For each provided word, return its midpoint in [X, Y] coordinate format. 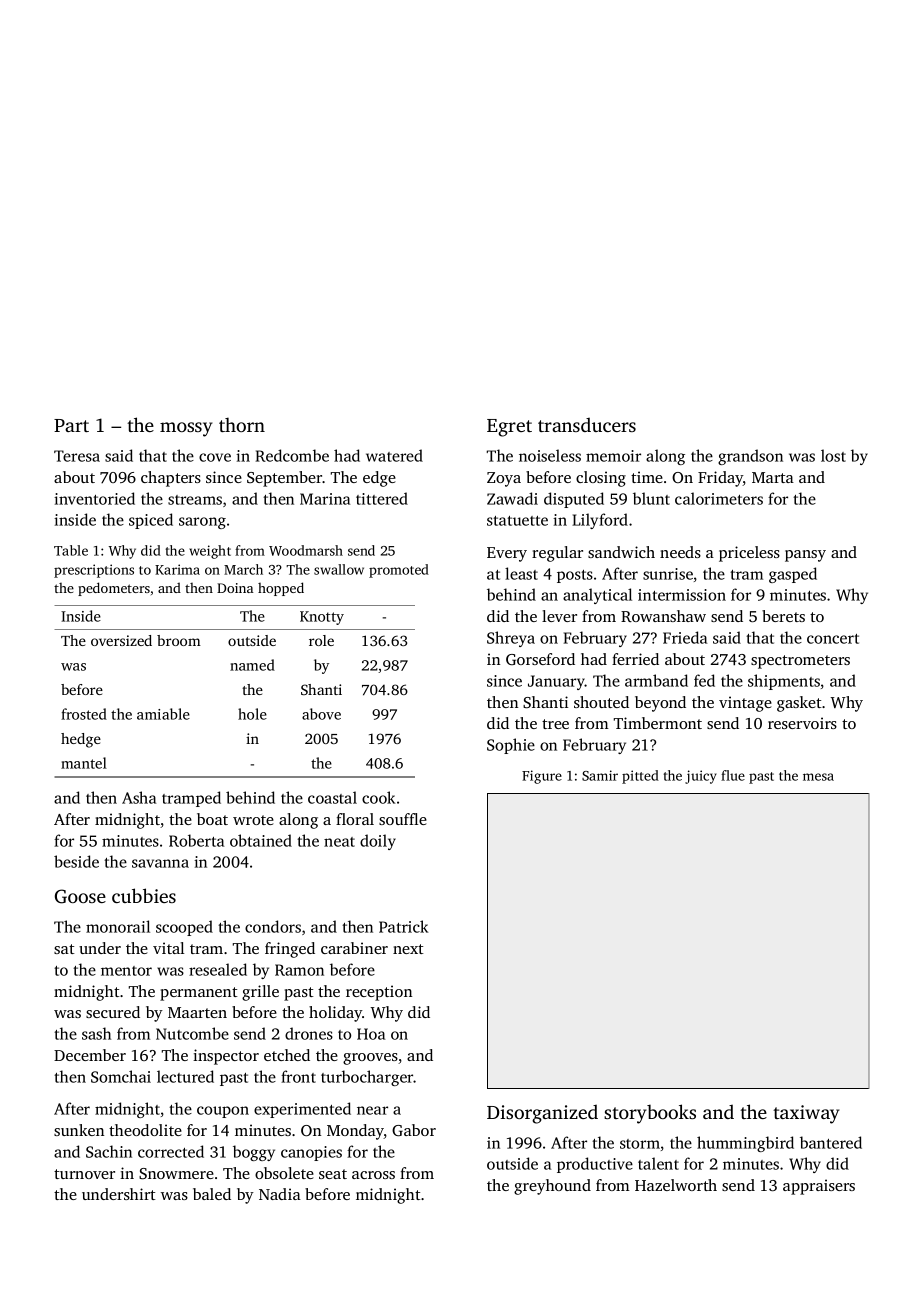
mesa [818, 777]
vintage [745, 704]
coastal [332, 797]
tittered [382, 498]
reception [379, 993]
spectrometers [800, 662]
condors [273, 926]
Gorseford [540, 659]
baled [212, 1194]
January [556, 682]
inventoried [94, 498]
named [252, 665]
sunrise [668, 574]
